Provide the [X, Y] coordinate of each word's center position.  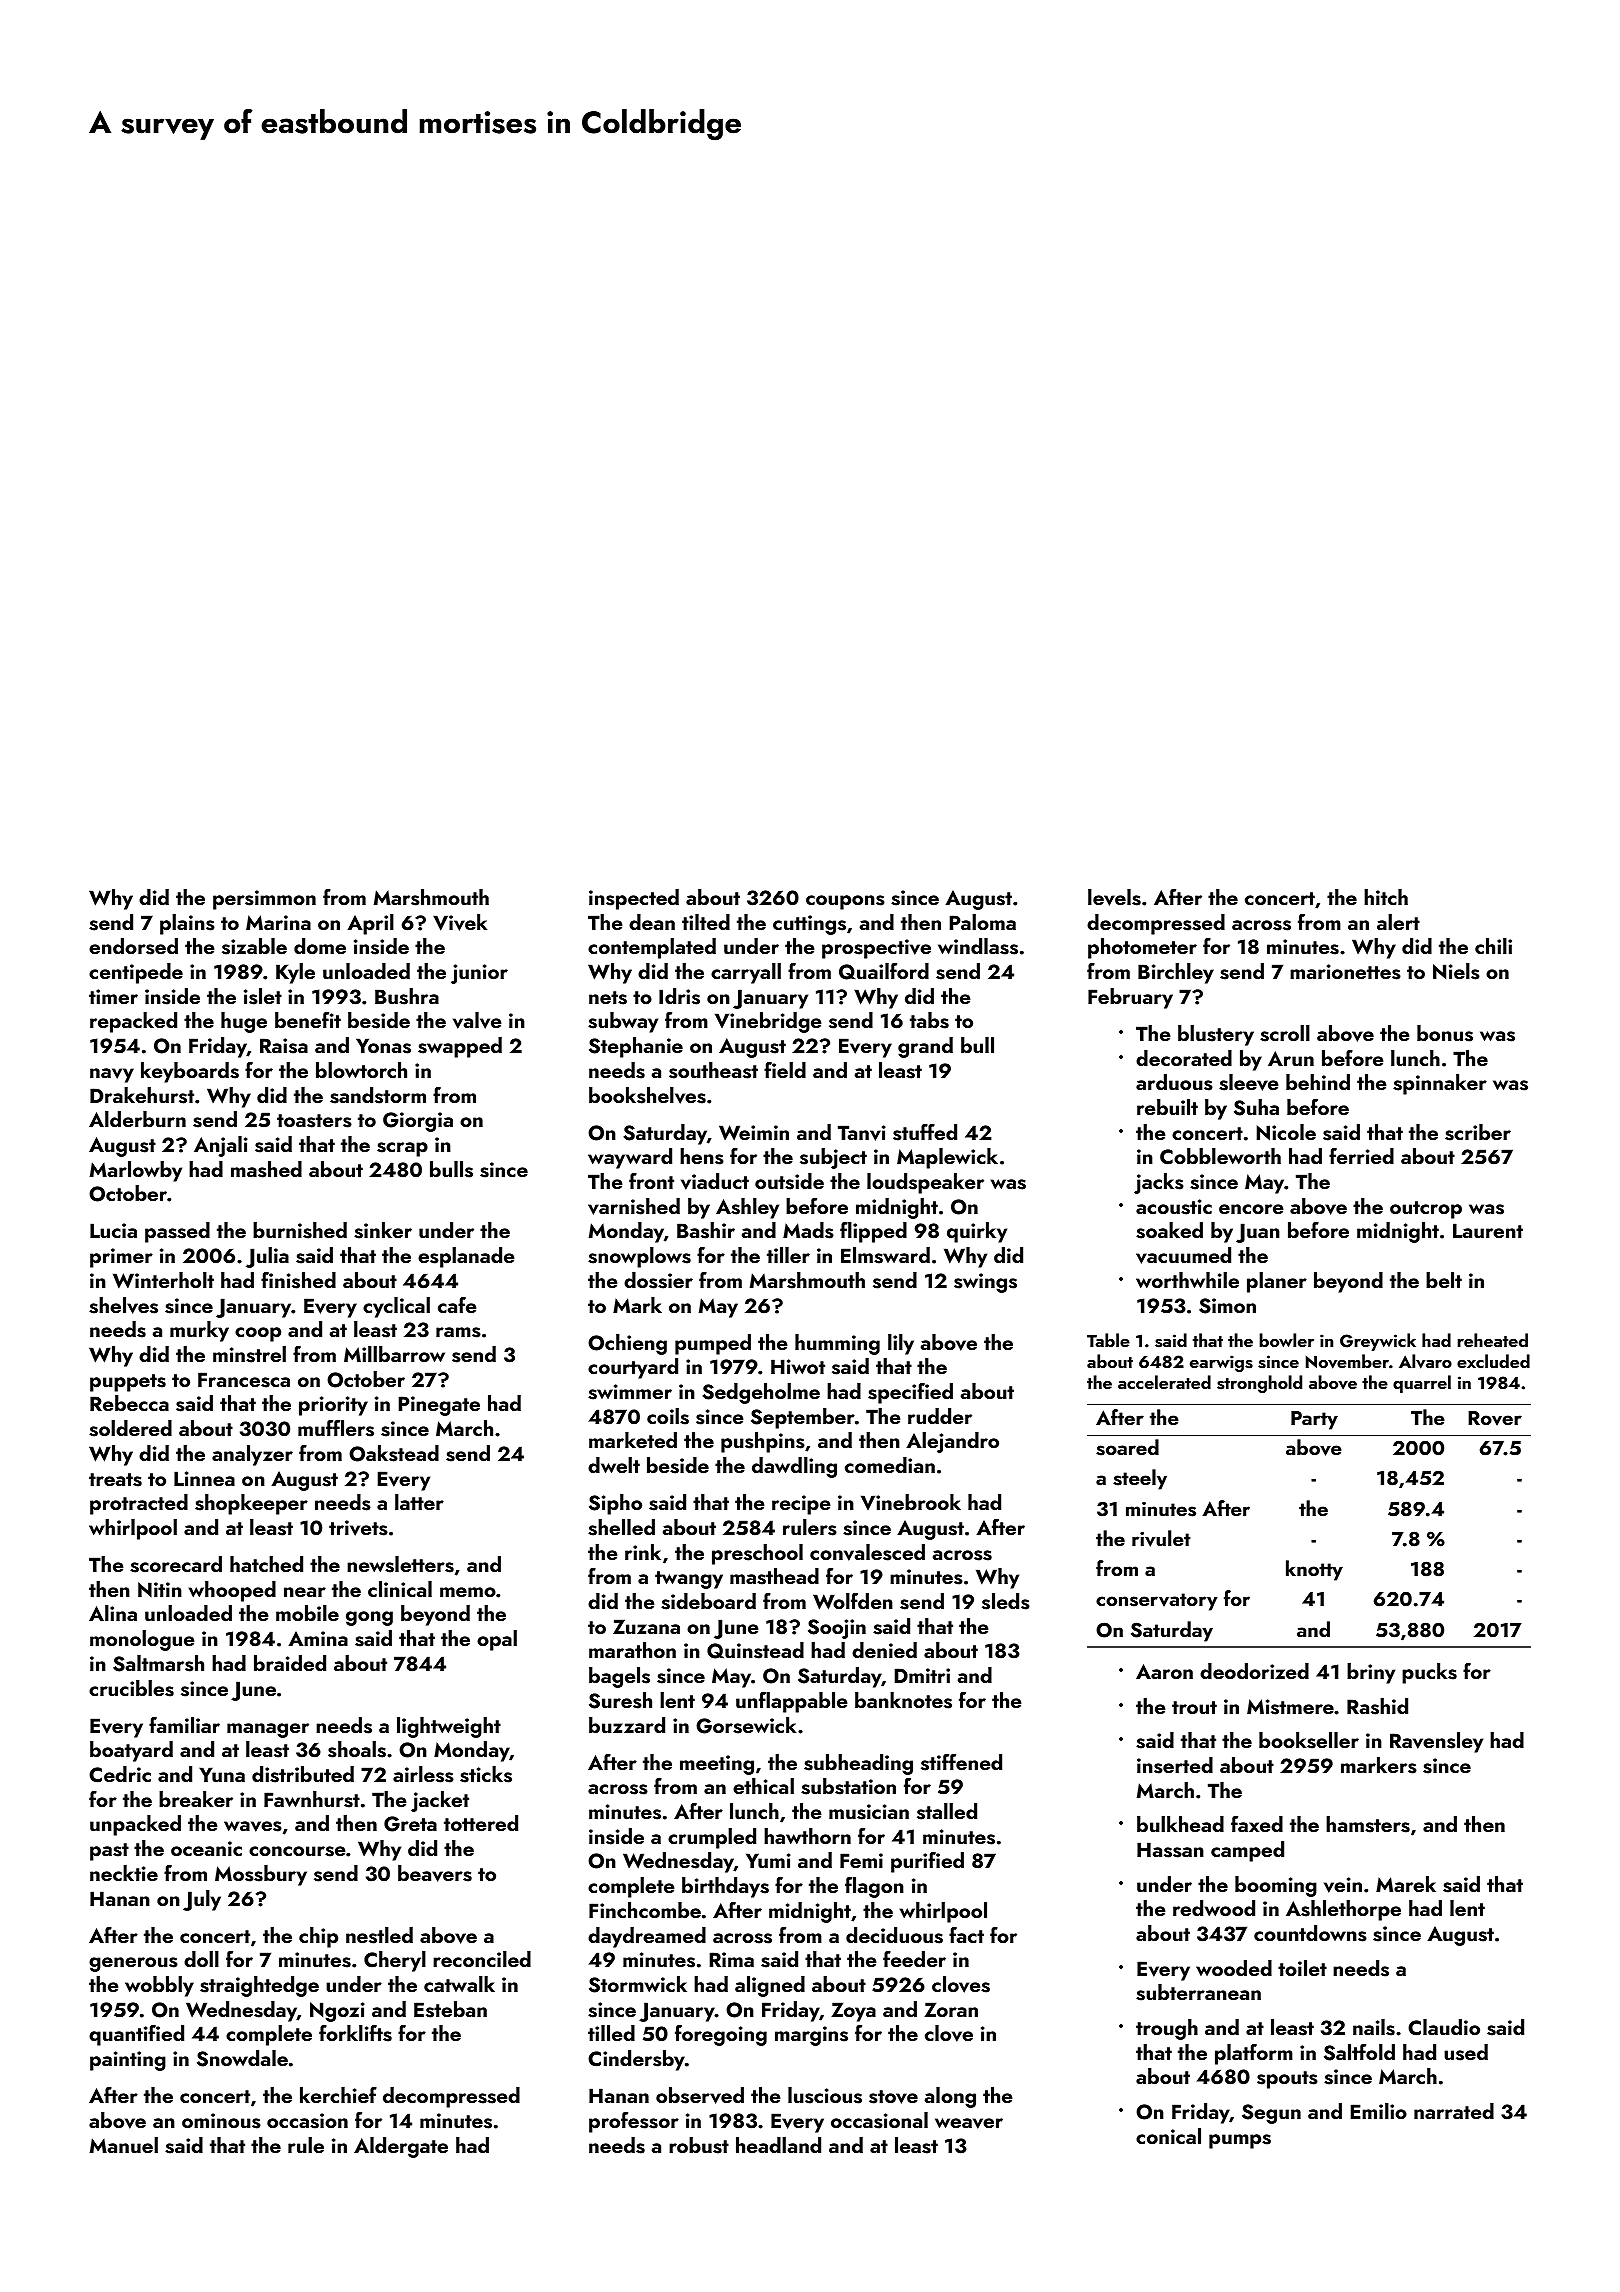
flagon [874, 1887]
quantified [136, 2035]
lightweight [449, 1727]
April [370, 924]
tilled [611, 2033]
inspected [634, 899]
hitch [1386, 897]
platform [1254, 2054]
